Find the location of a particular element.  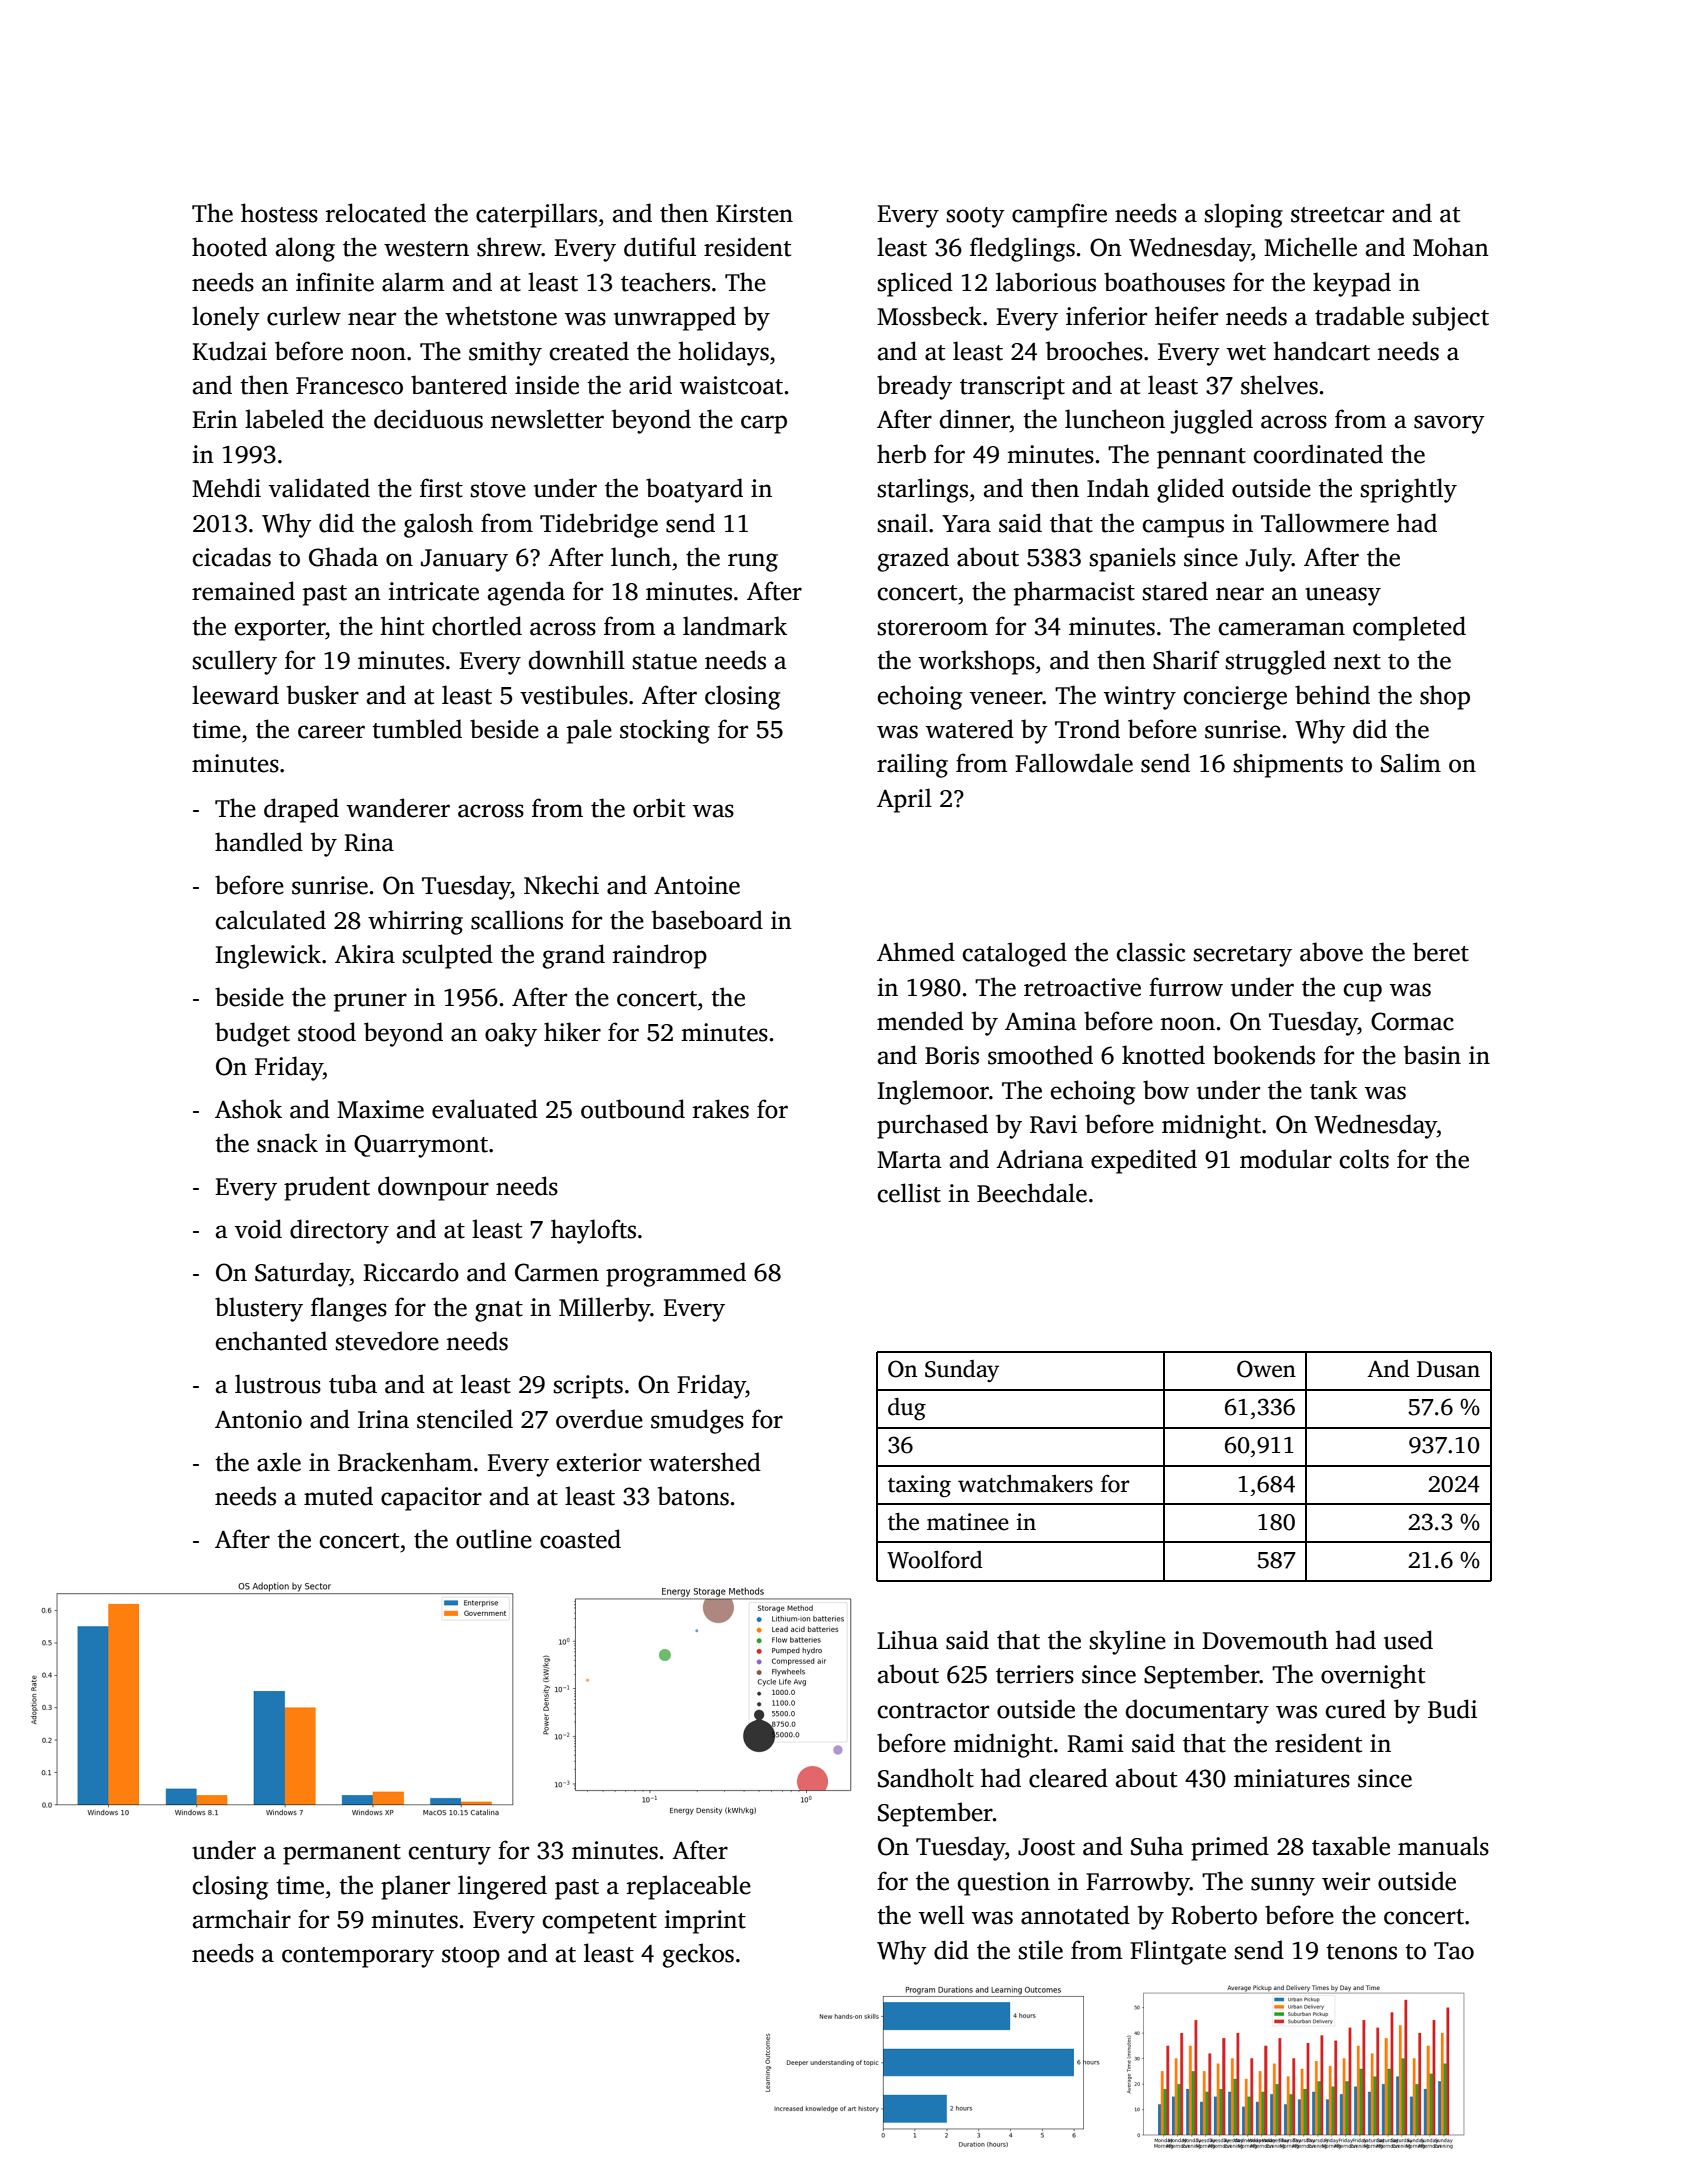

snail is located at coordinates (902, 523).
